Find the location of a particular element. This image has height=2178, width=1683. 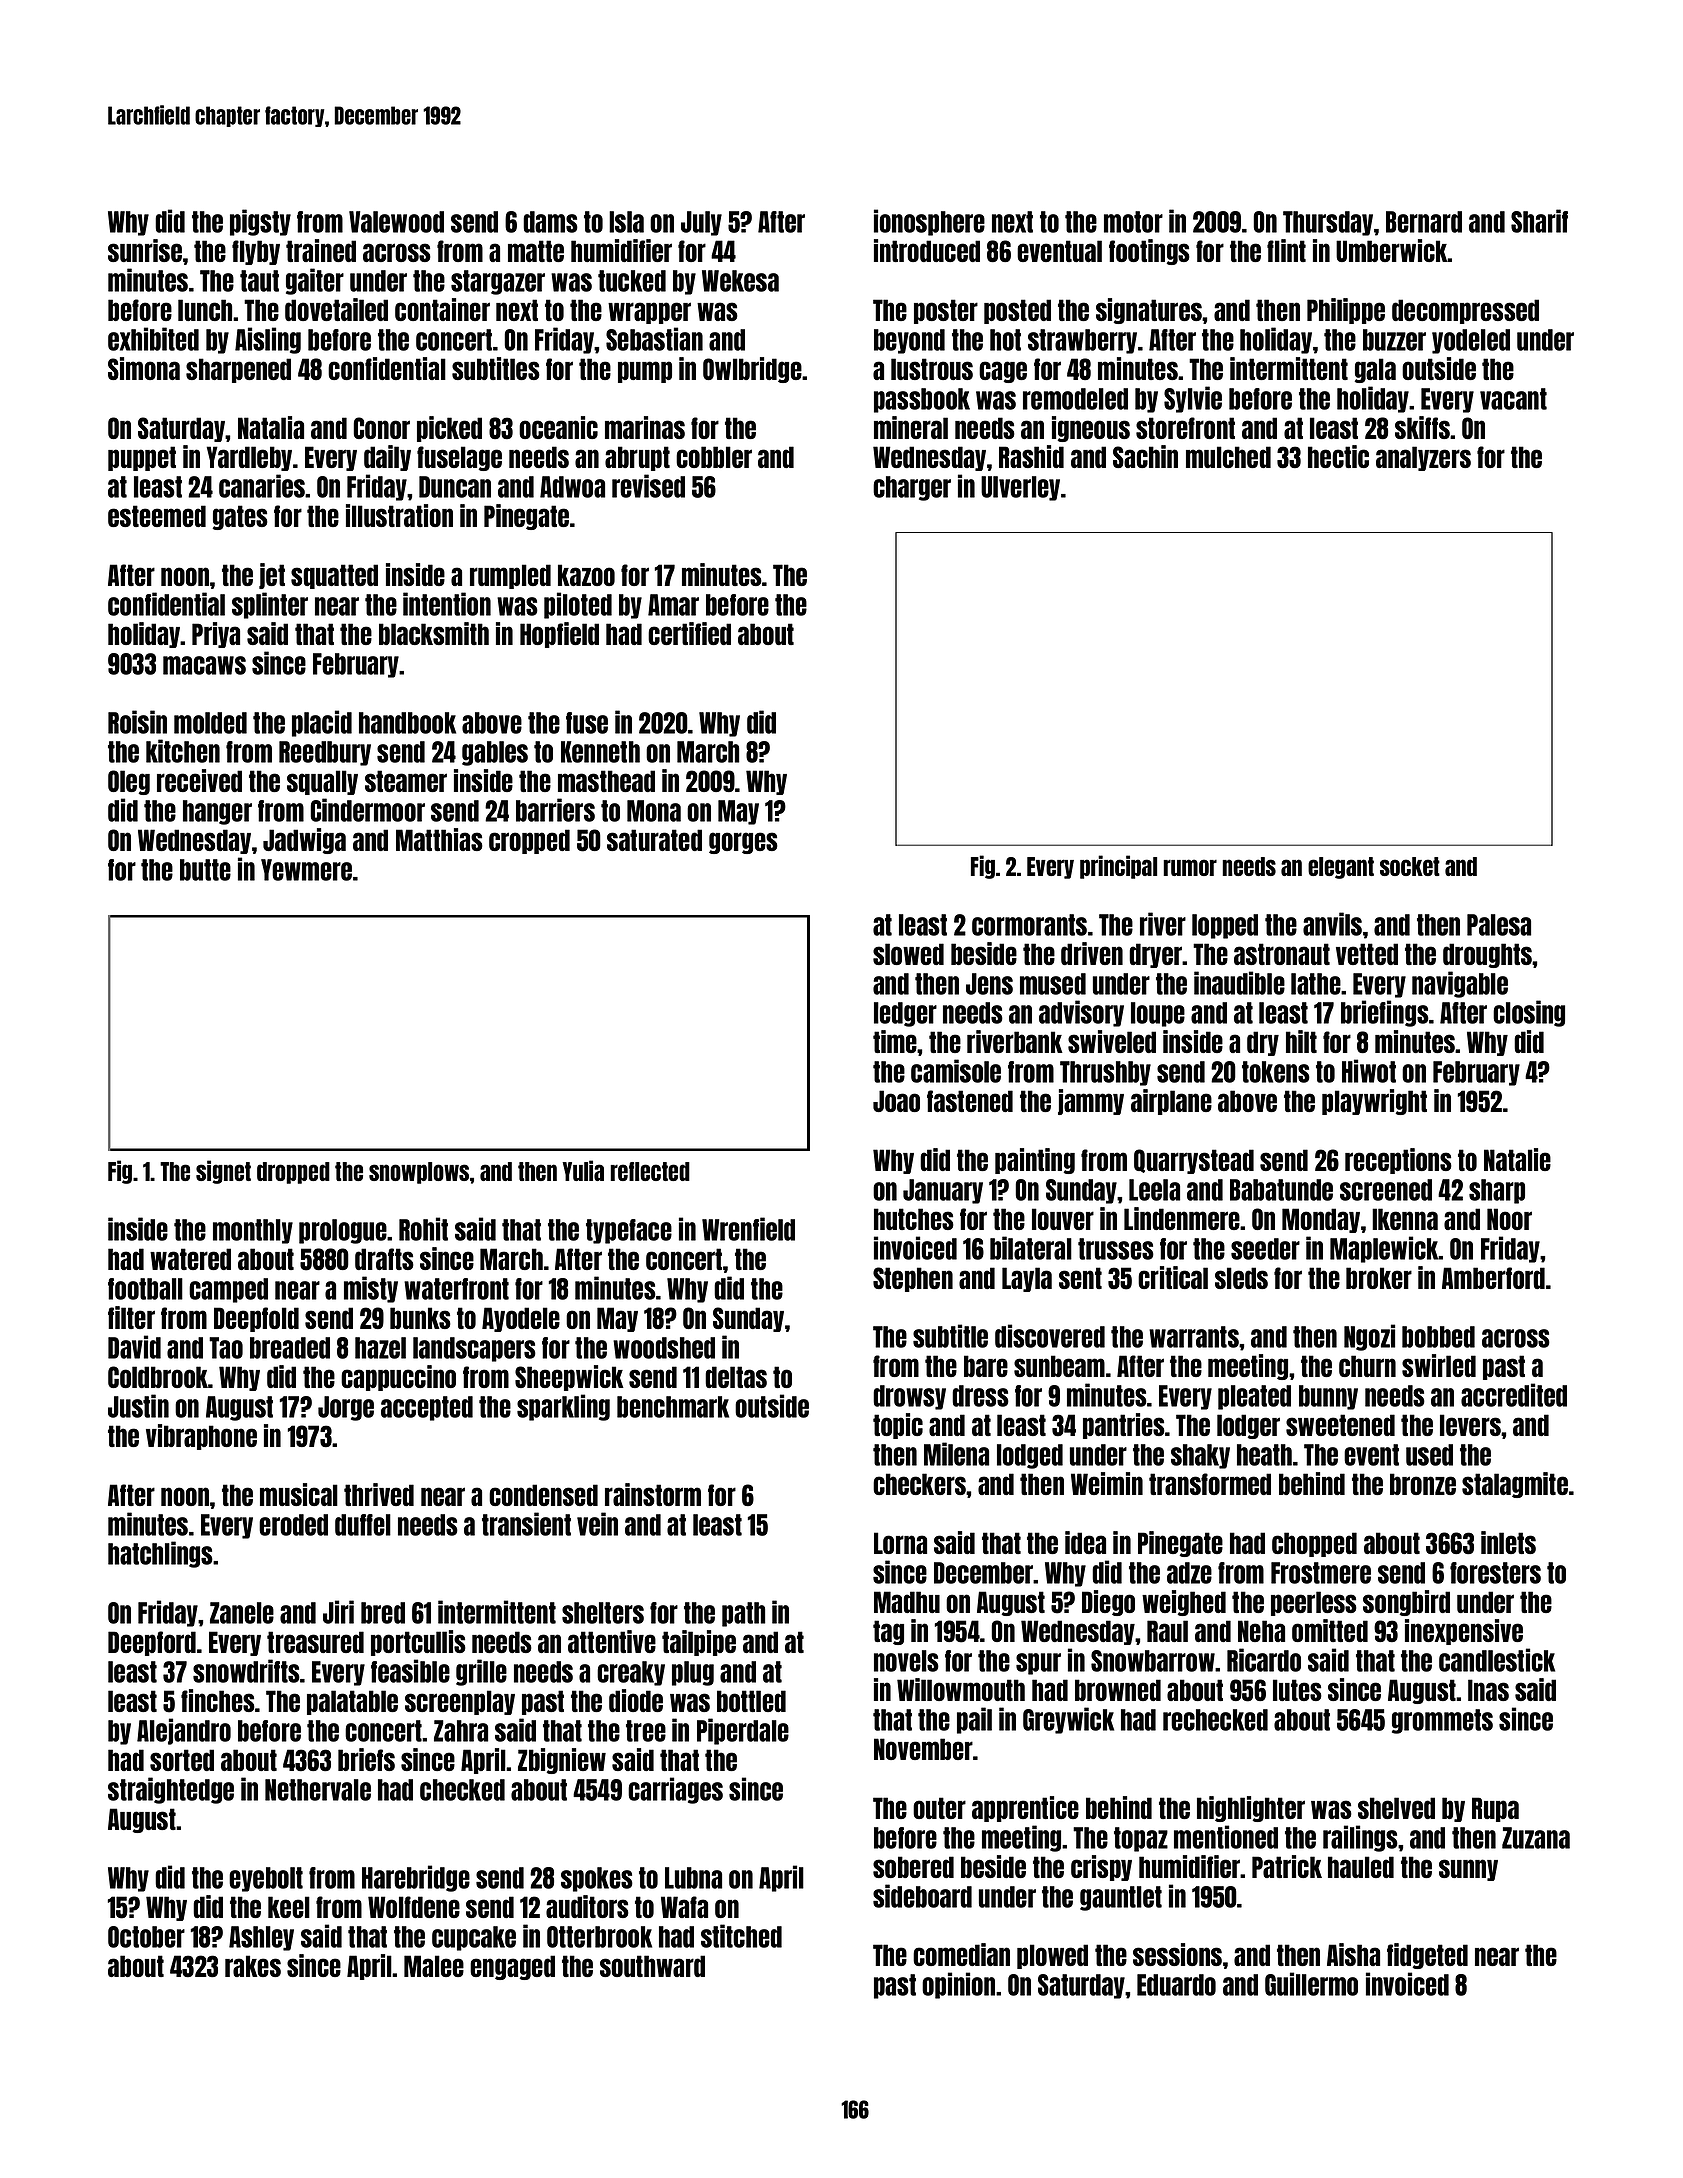

Amberford is located at coordinates (1493, 1278).
